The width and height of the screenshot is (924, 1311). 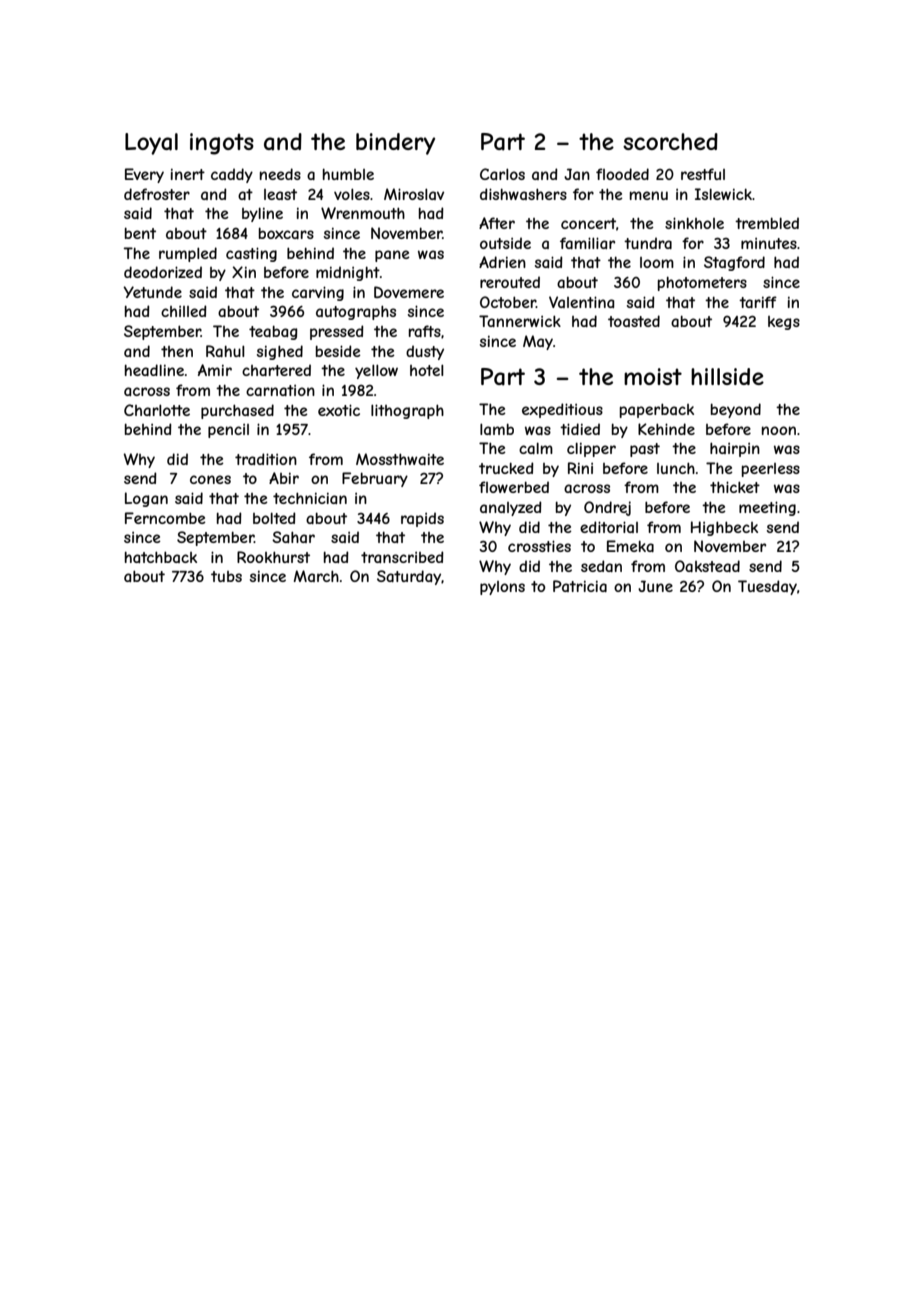 What do you see at coordinates (670, 141) in the screenshot?
I see `scorched` at bounding box center [670, 141].
